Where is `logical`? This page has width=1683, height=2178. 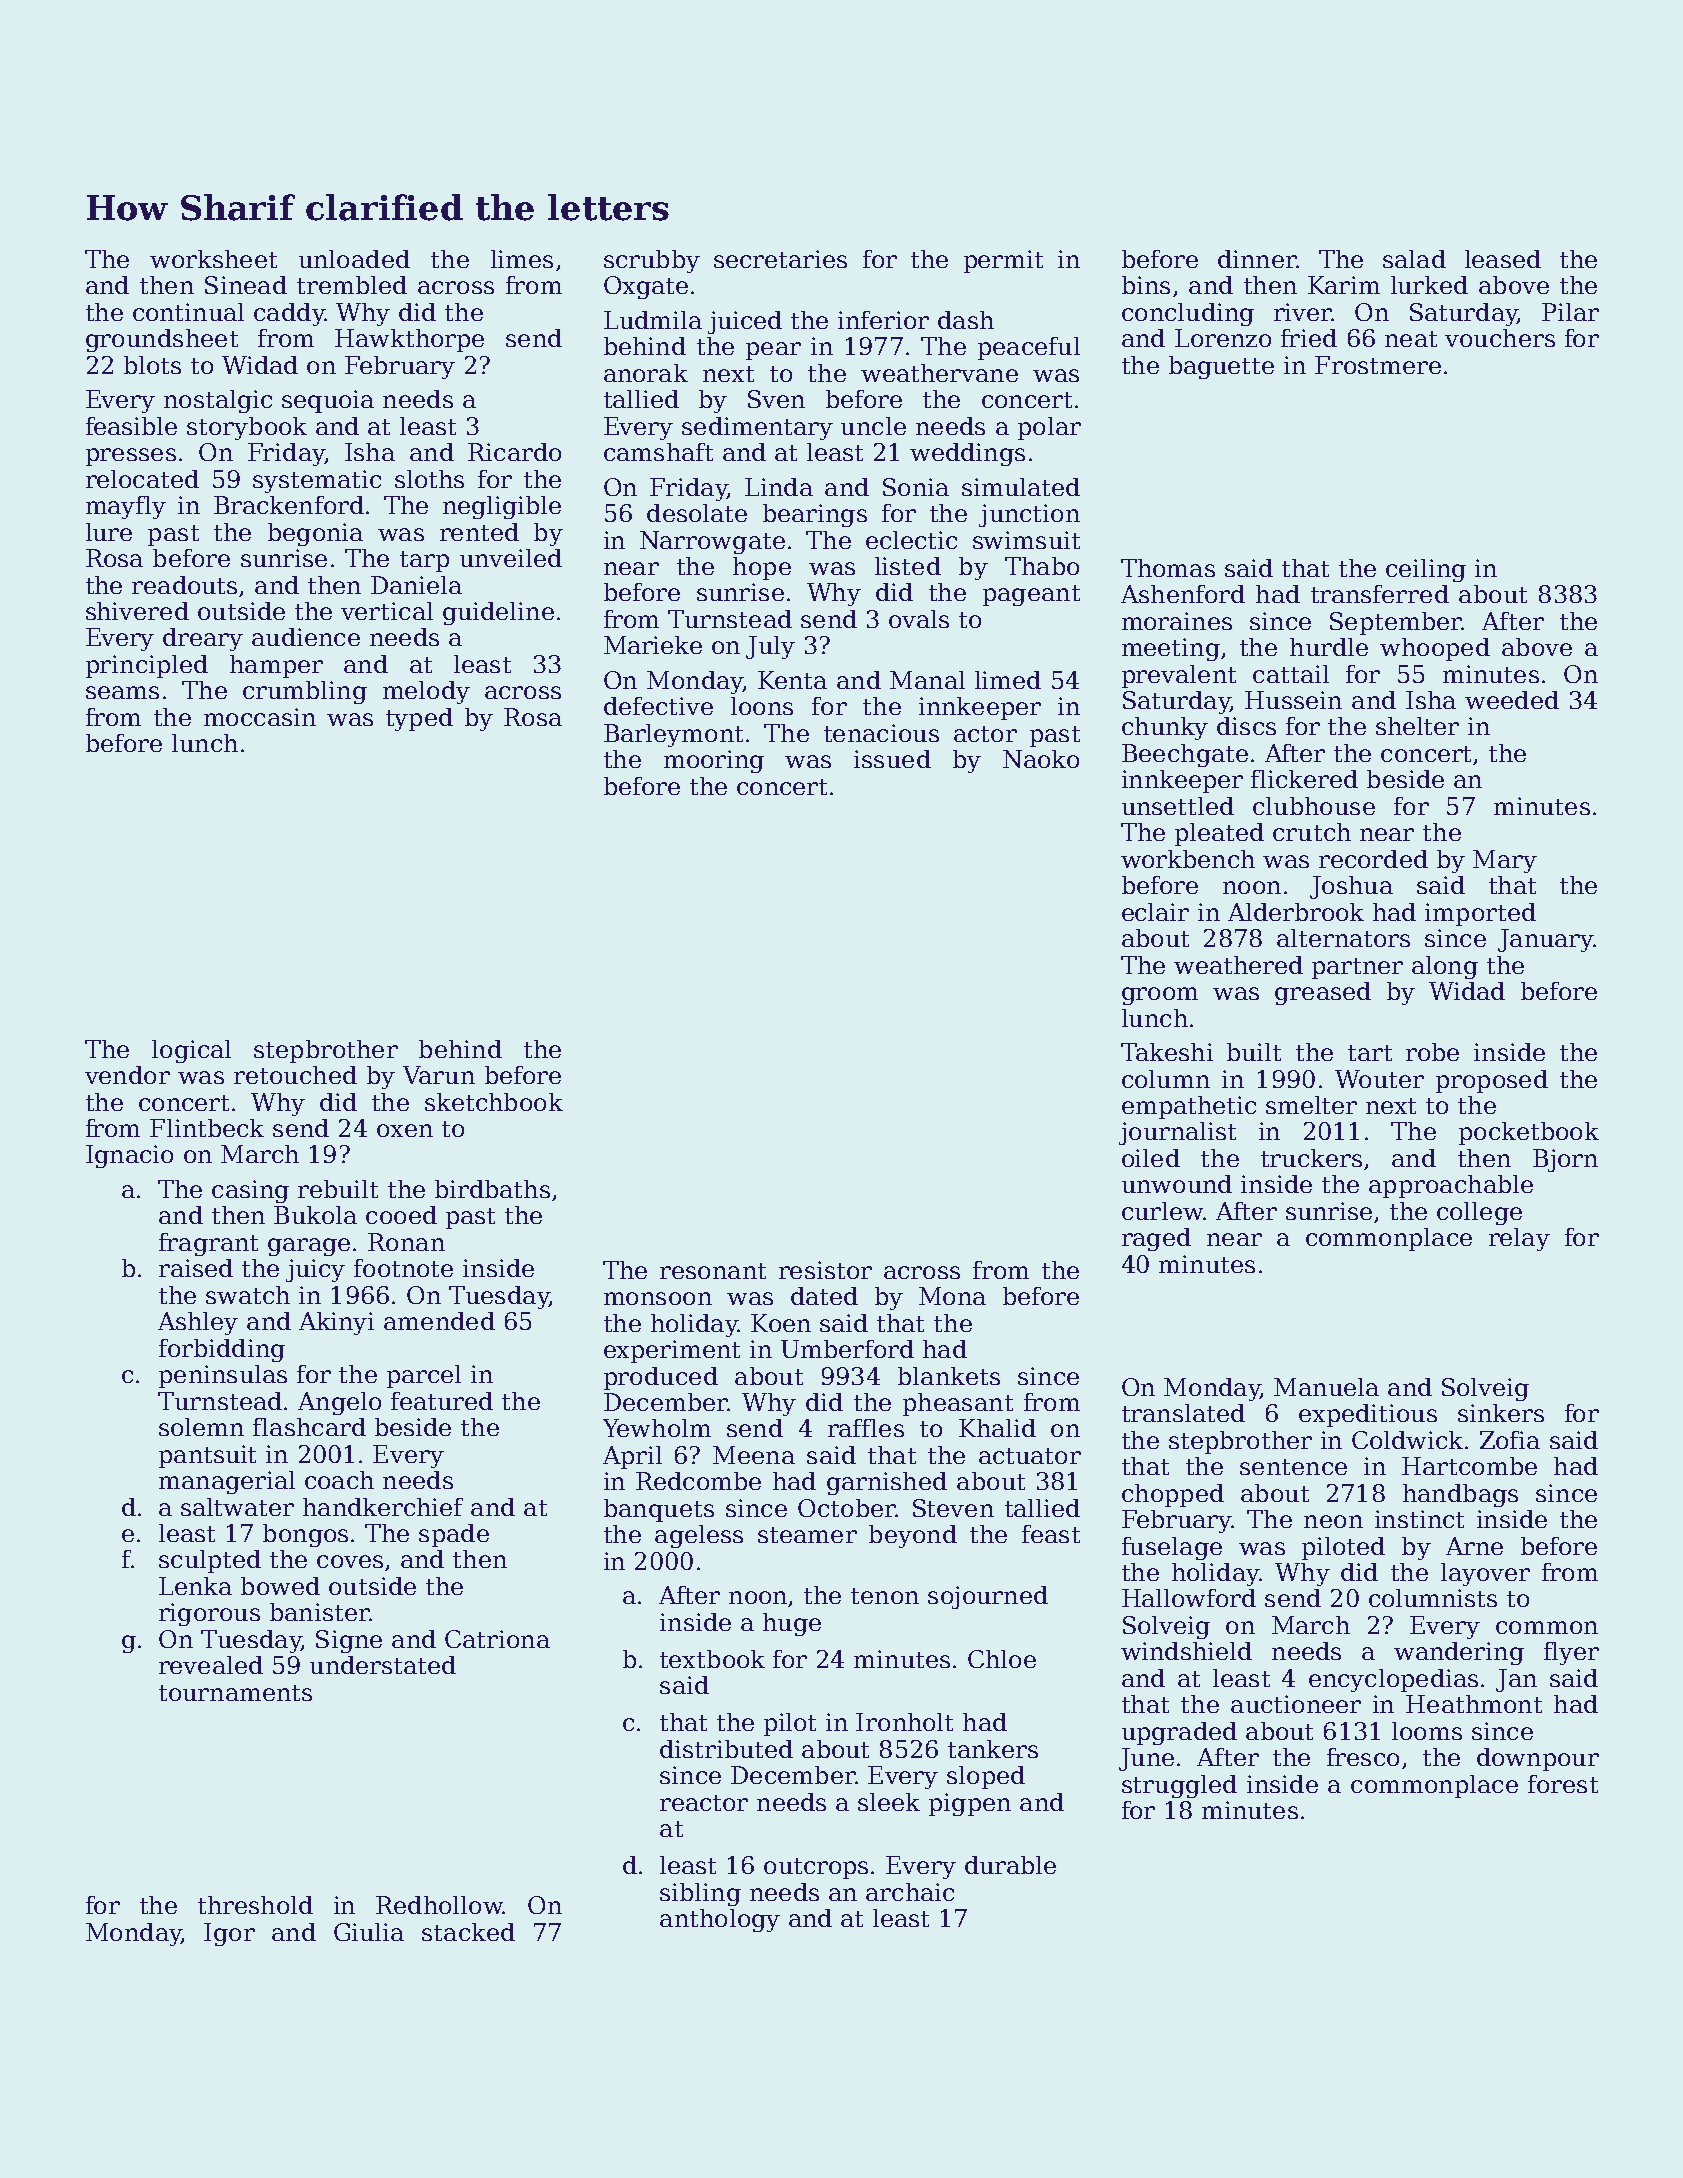
logical is located at coordinates (191, 1051).
